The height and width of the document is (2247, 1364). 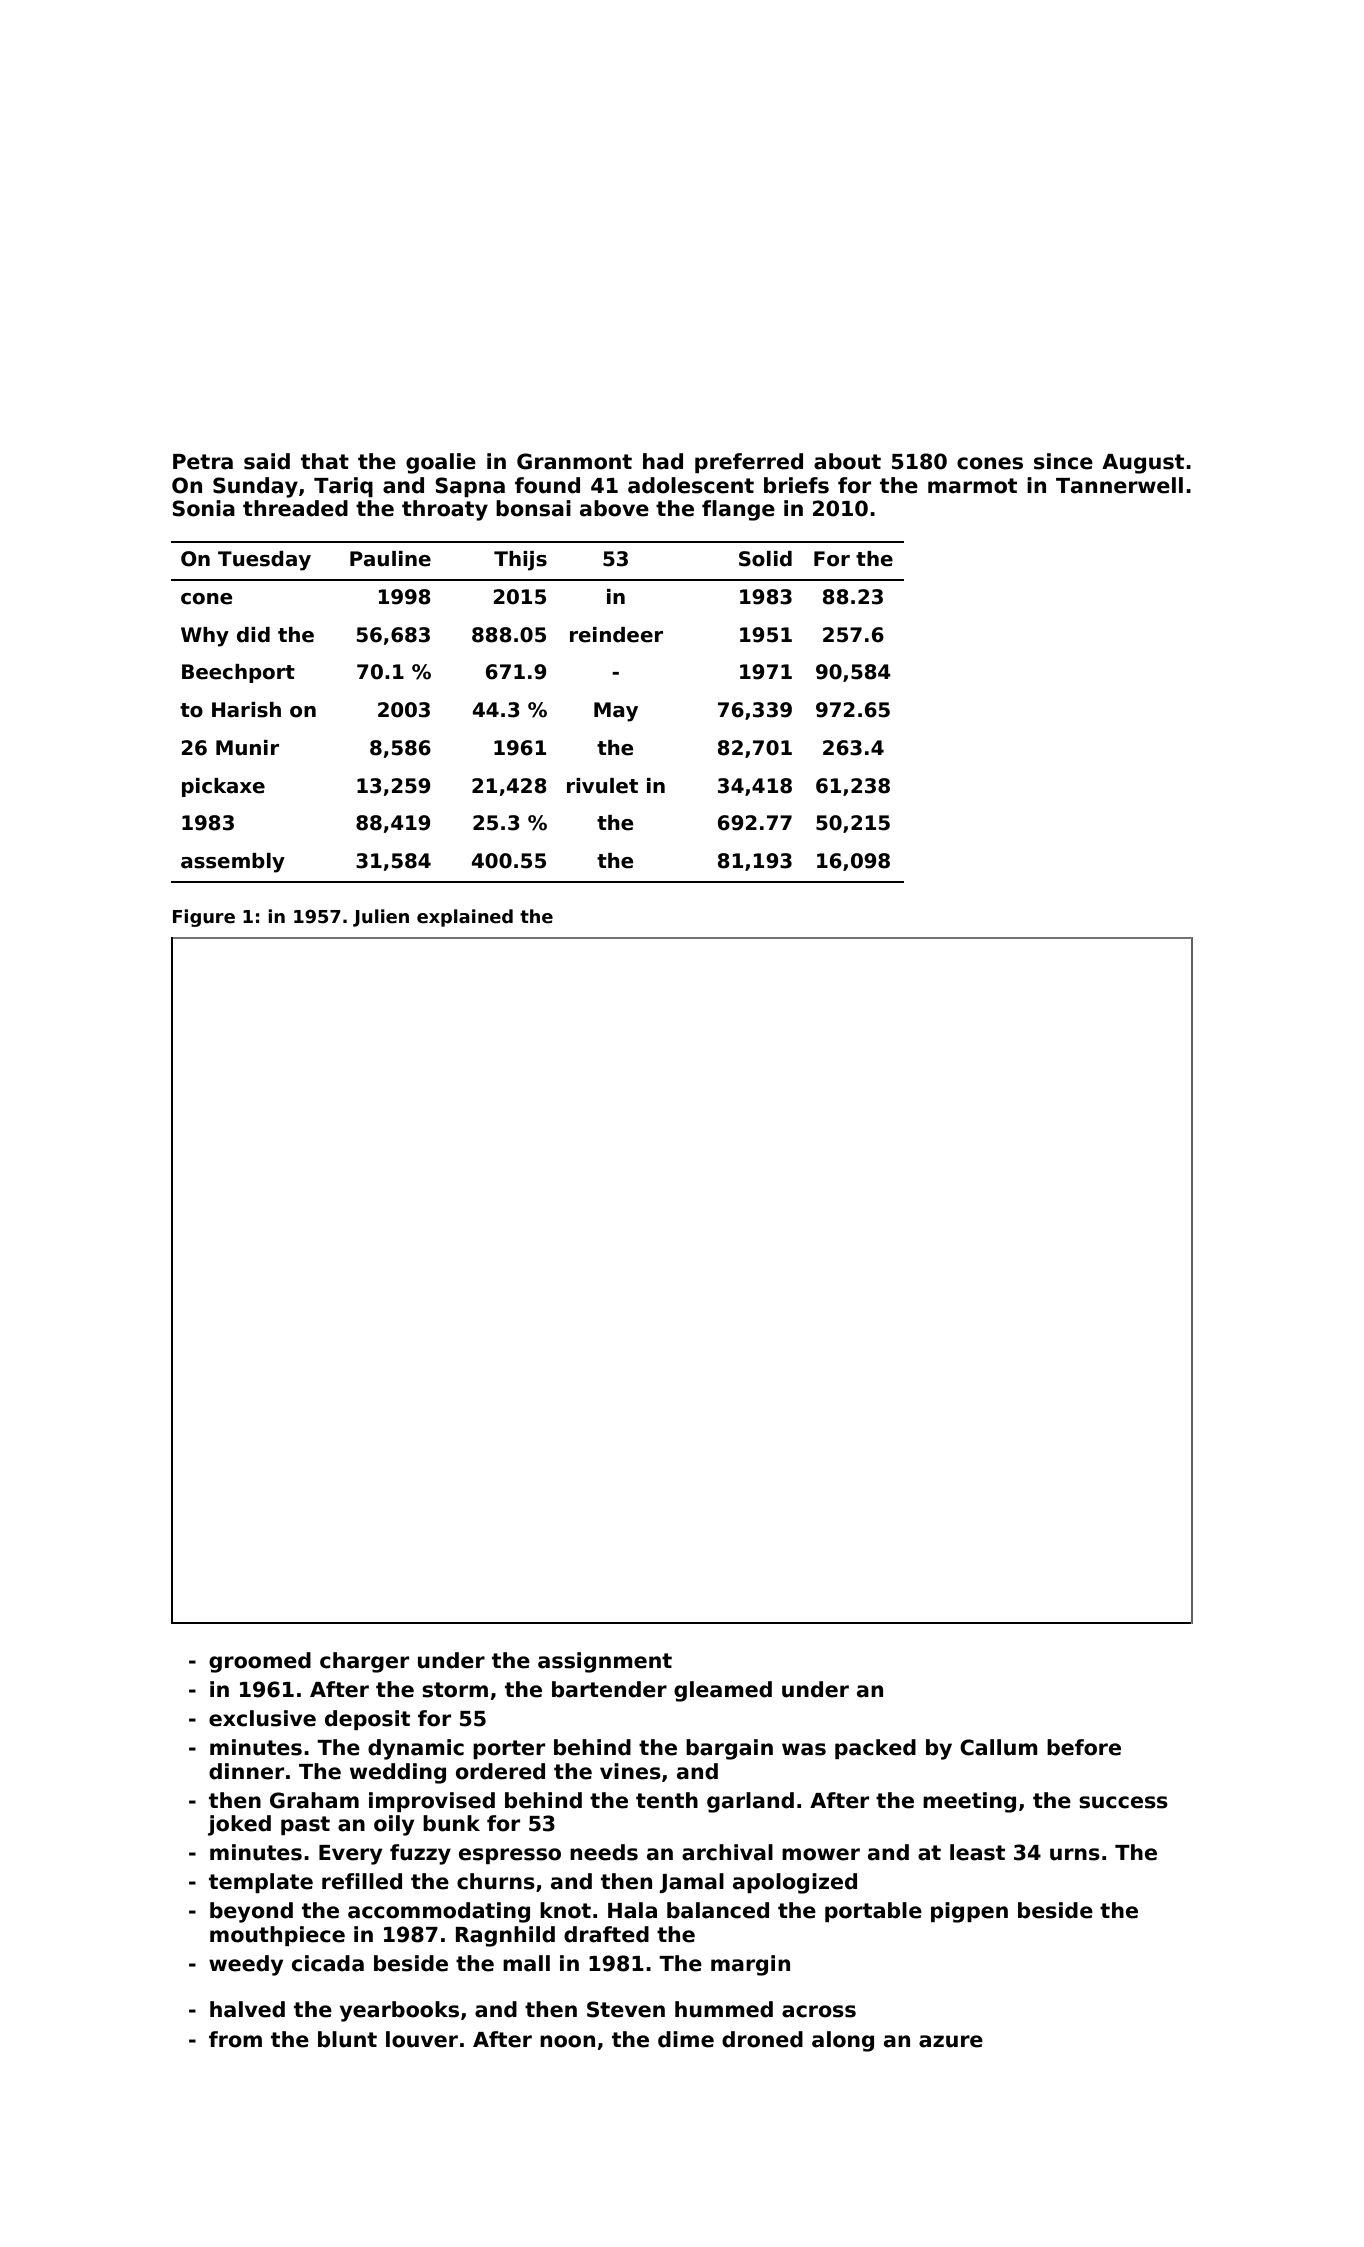 What do you see at coordinates (686, 2039) in the document?
I see `dime` at bounding box center [686, 2039].
